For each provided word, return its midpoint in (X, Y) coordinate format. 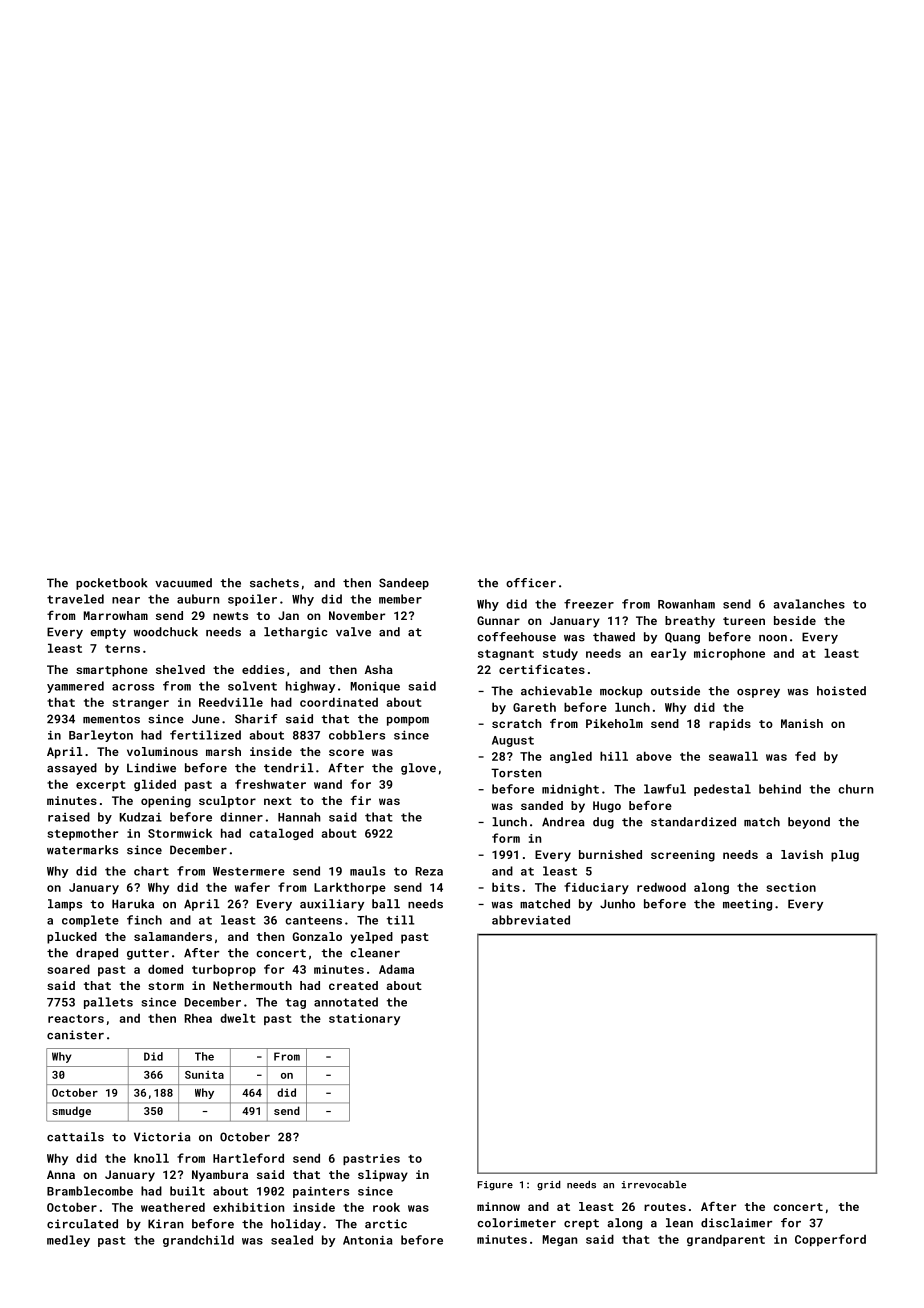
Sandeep (404, 584)
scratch (517, 723)
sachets (274, 583)
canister (75, 1035)
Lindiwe (151, 768)
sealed (292, 1240)
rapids (730, 725)
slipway (383, 1176)
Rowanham (686, 604)
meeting (747, 905)
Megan (560, 1240)
